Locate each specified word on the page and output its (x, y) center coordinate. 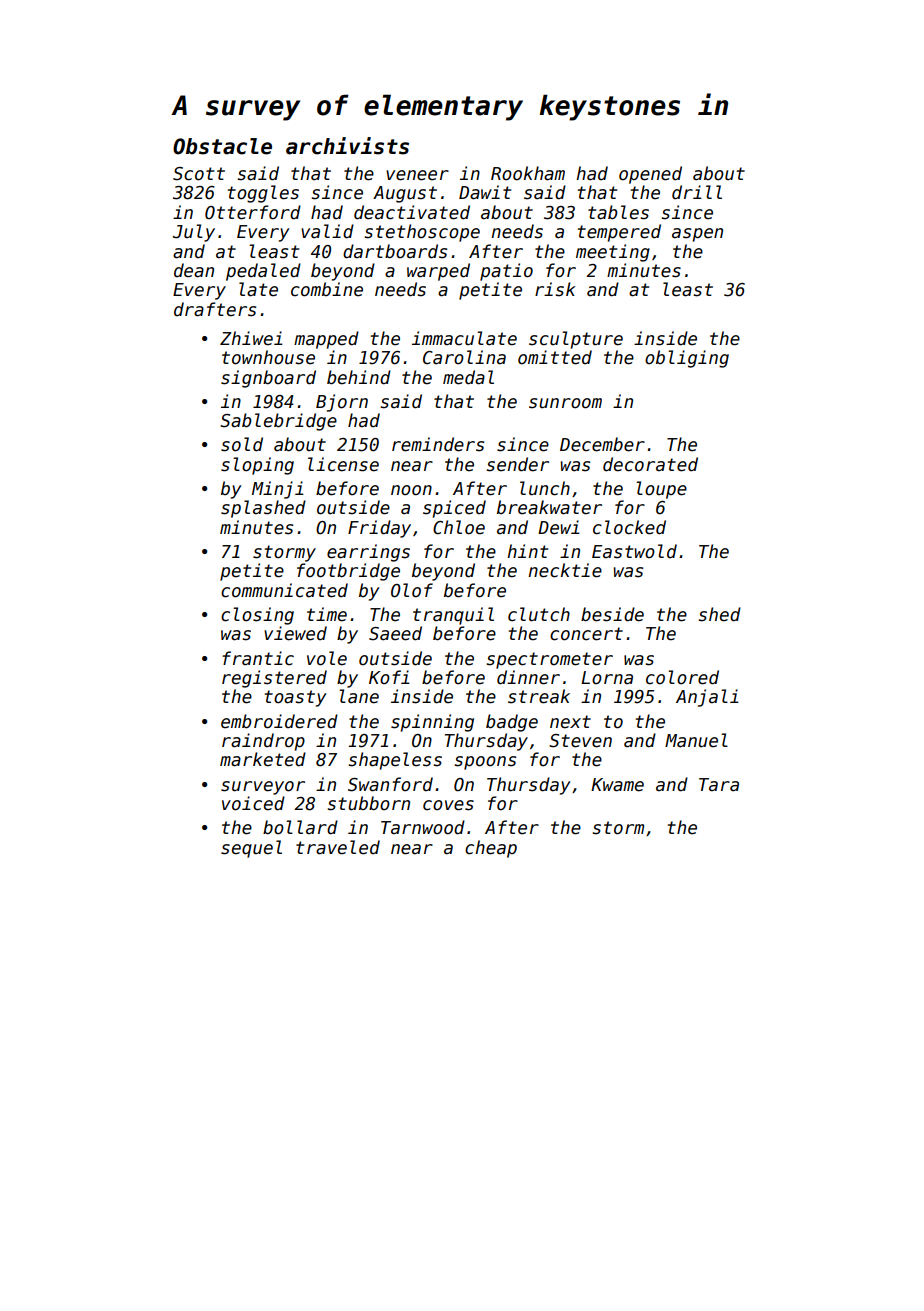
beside (612, 614)
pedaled (263, 272)
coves (448, 805)
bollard (300, 827)
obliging (687, 359)
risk (555, 289)
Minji (277, 490)
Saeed (395, 633)
